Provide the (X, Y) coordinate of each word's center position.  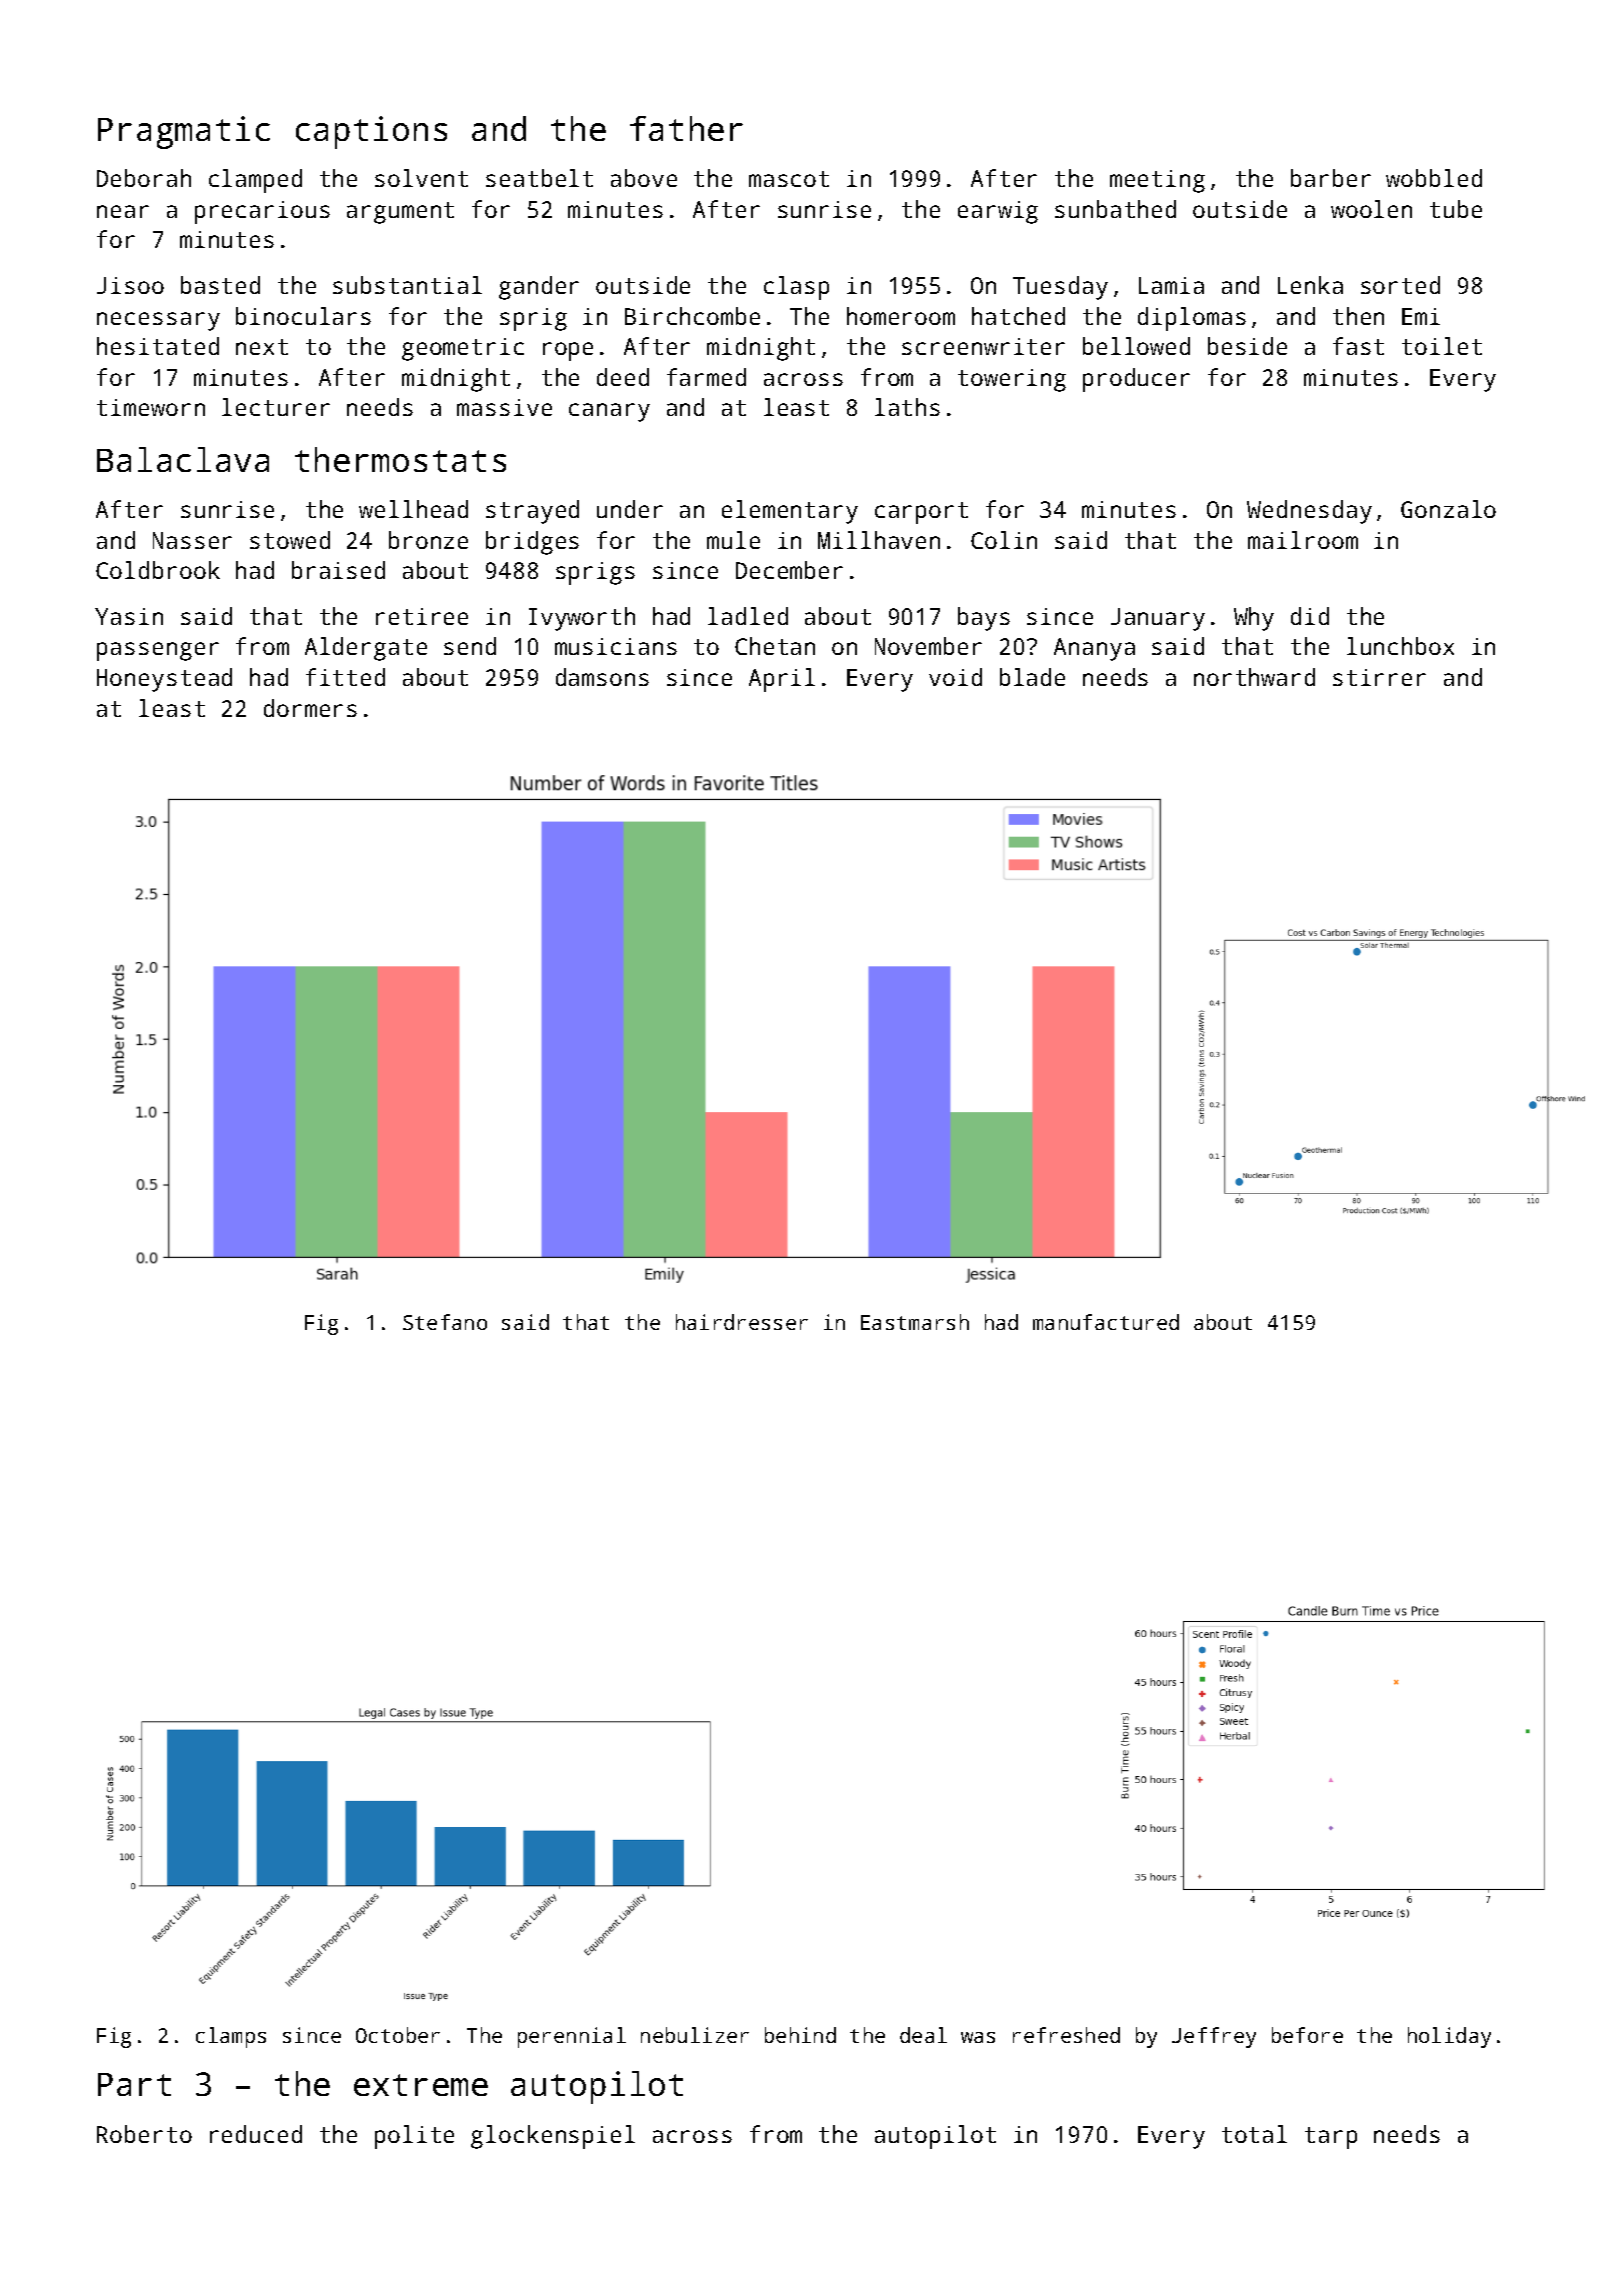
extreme (421, 2085)
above (644, 178)
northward (1254, 677)
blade (1032, 677)
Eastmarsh (915, 1322)
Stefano (445, 1322)
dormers (310, 708)
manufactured (1106, 1322)
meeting (1157, 181)
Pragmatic (184, 132)
